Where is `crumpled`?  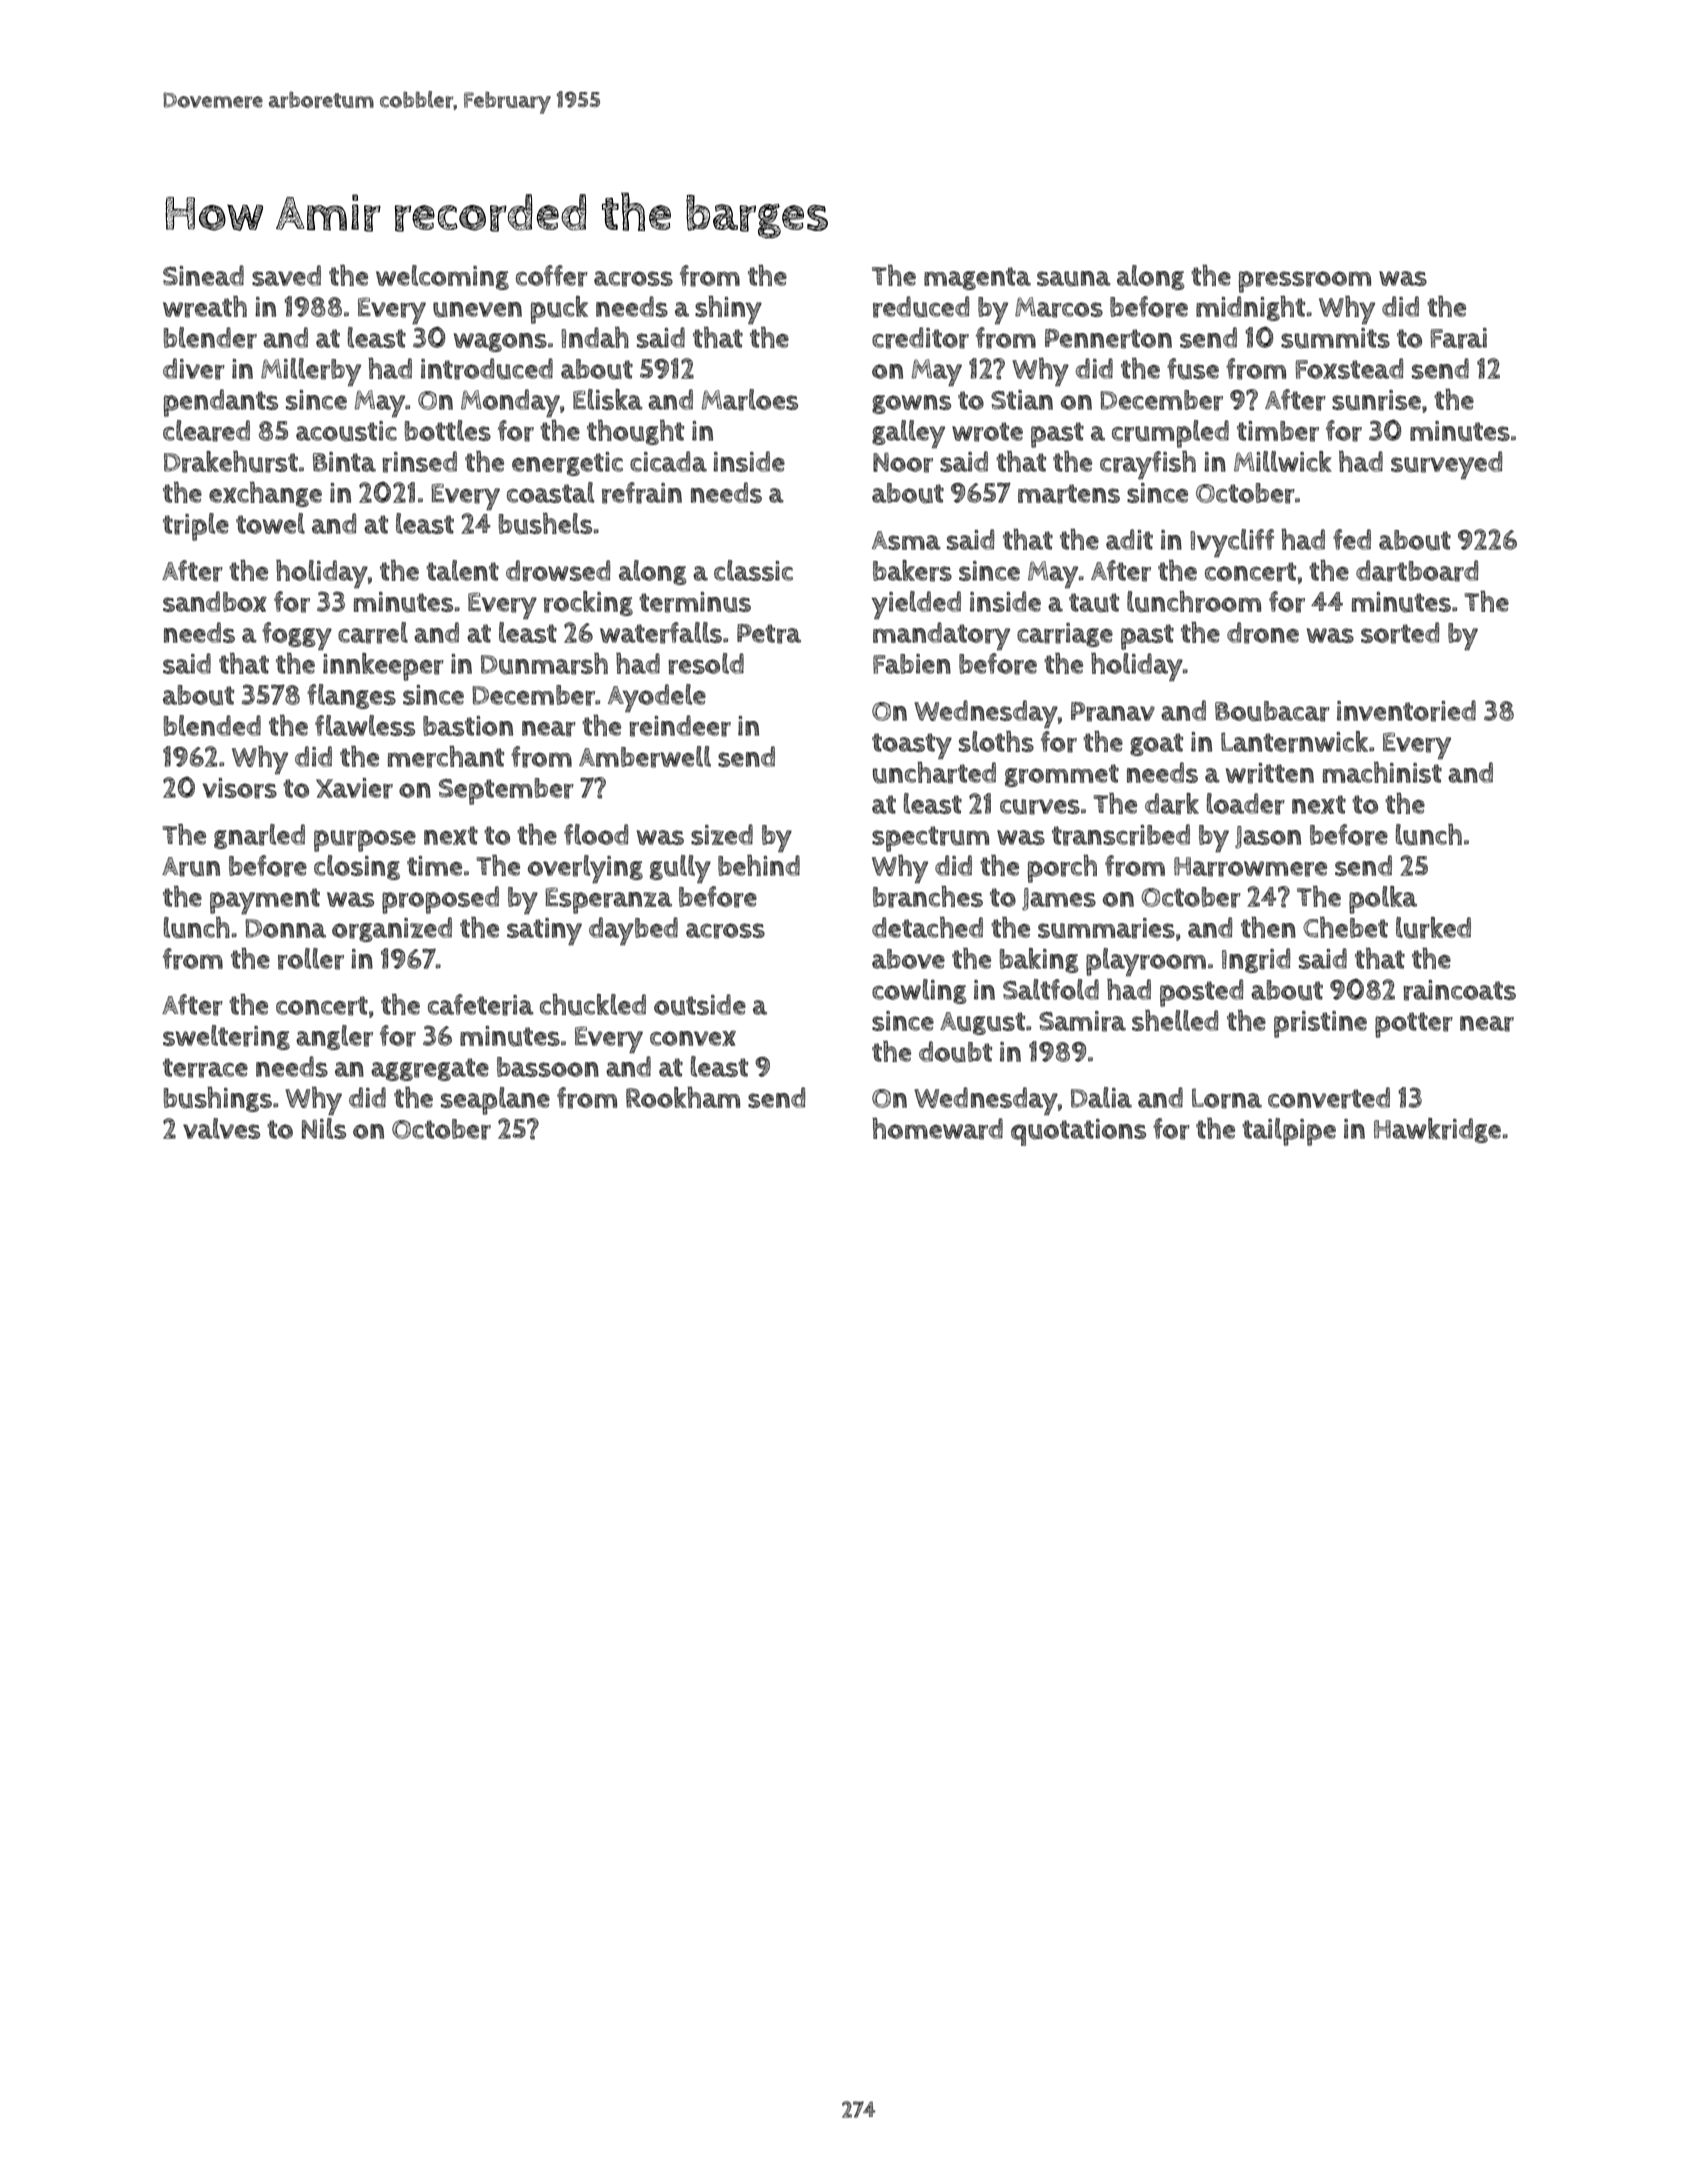
crumpled is located at coordinates (1170, 434).
